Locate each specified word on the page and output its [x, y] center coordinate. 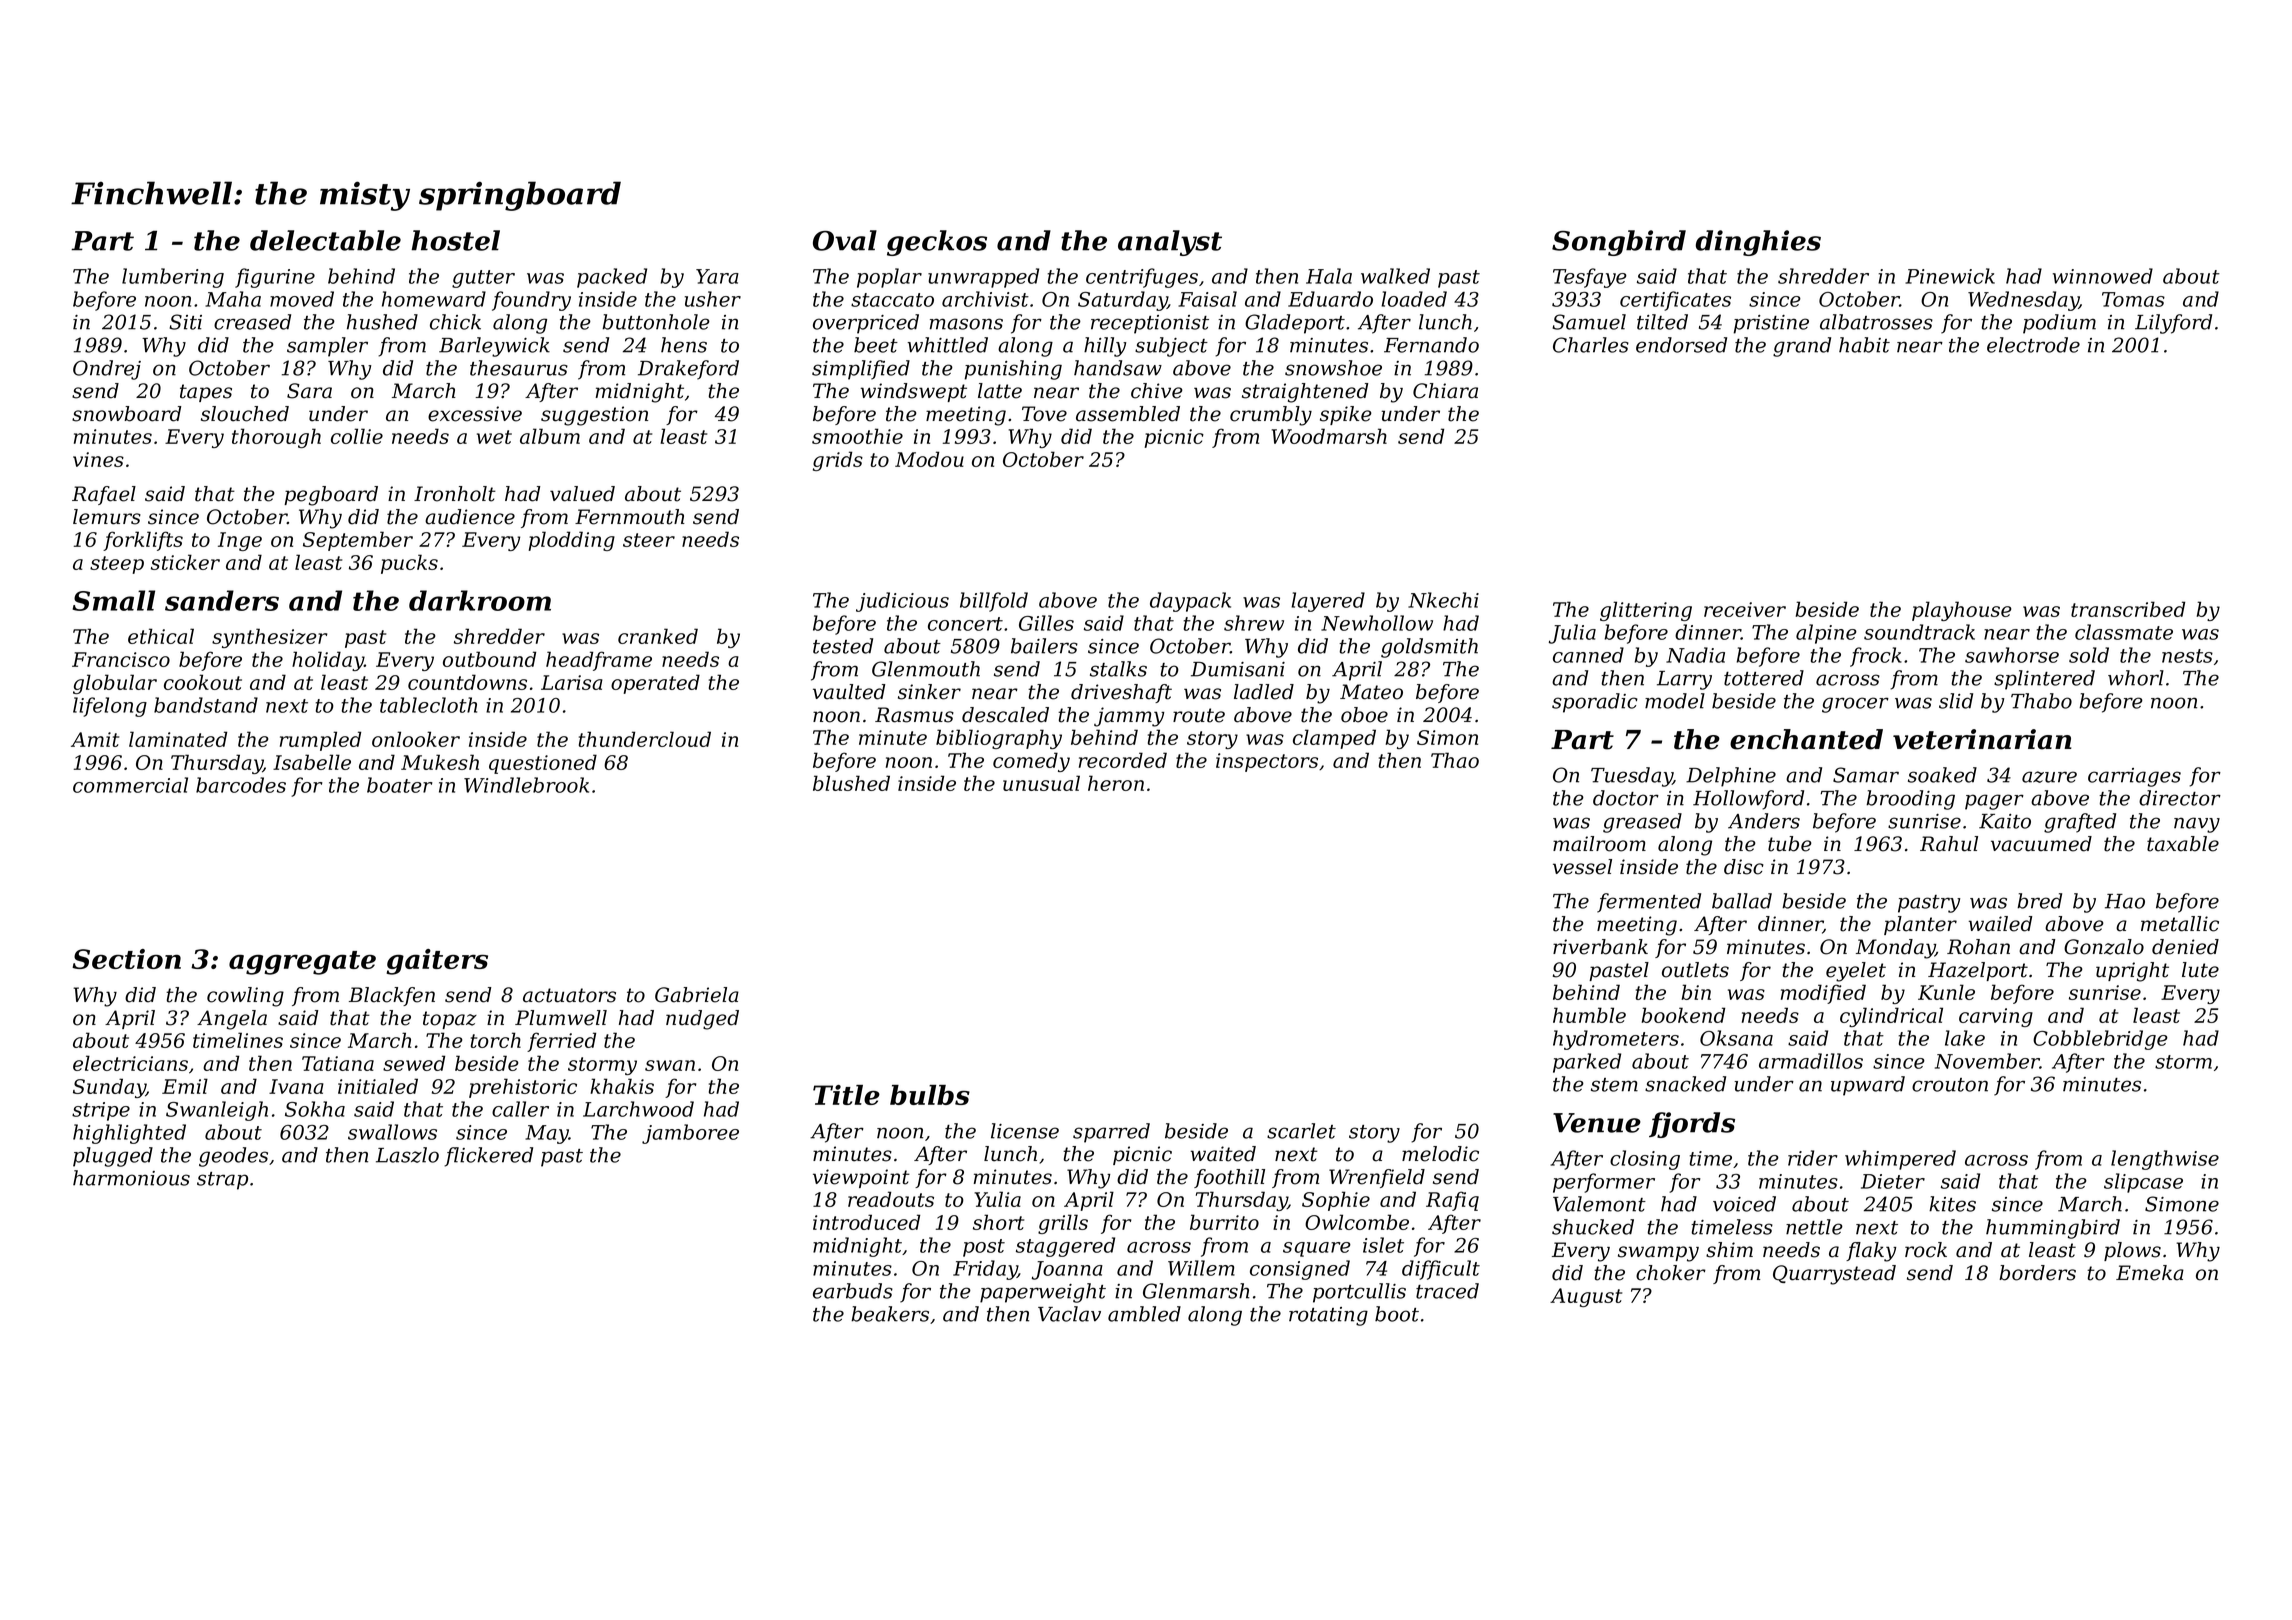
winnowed [2103, 276]
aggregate [302, 963]
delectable [325, 240]
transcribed [2128, 609]
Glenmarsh [1196, 1291]
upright [2132, 972]
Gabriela [697, 995]
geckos [937, 243]
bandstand [206, 705]
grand [1802, 347]
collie [357, 436]
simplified [861, 370]
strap [222, 1181]
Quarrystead [1834, 1275]
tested [843, 646]
